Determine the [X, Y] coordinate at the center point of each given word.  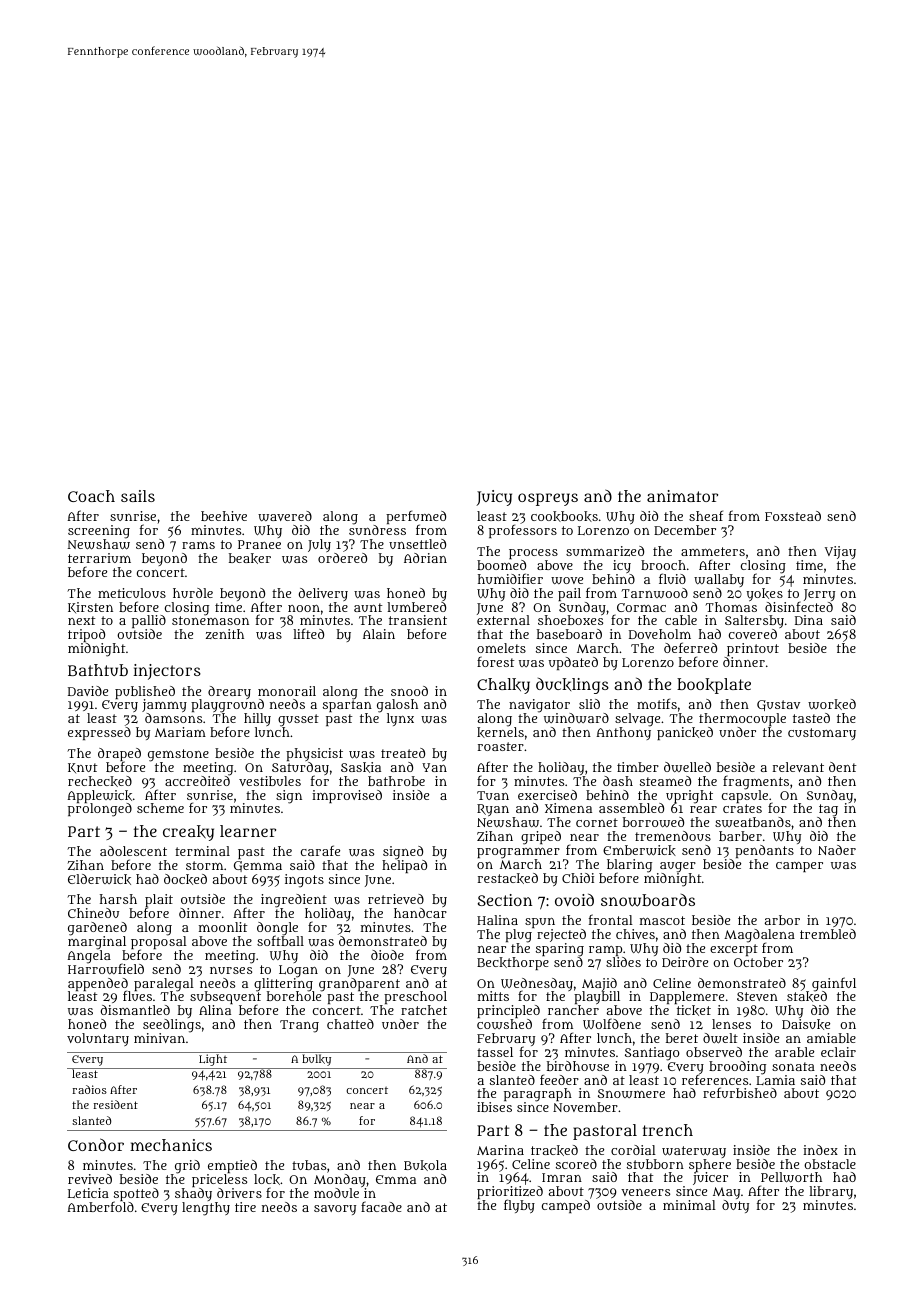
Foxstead [793, 516]
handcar [420, 913]
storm [204, 865]
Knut [83, 768]
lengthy [206, 1209]
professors [523, 531]
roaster [501, 746]
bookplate [714, 686]
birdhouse [578, 1066]
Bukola [425, 1165]
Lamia [775, 1080]
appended [98, 984]
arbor [782, 920]
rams [198, 545]
